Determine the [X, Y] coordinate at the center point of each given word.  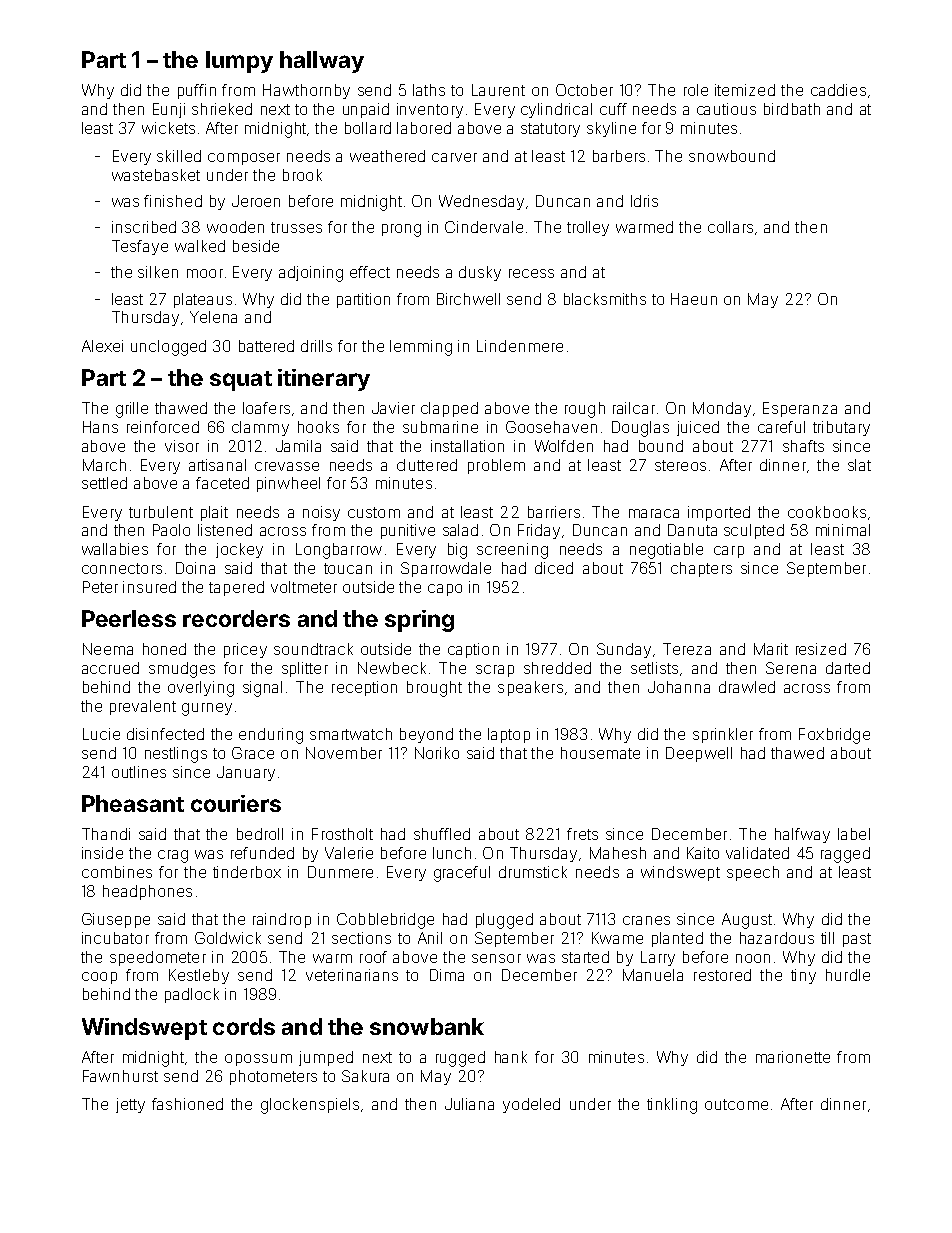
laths [429, 90]
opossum [258, 1060]
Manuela [653, 975]
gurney [207, 709]
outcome [736, 1104]
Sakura [365, 1076]
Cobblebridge [385, 921]
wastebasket [156, 175]
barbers [619, 156]
